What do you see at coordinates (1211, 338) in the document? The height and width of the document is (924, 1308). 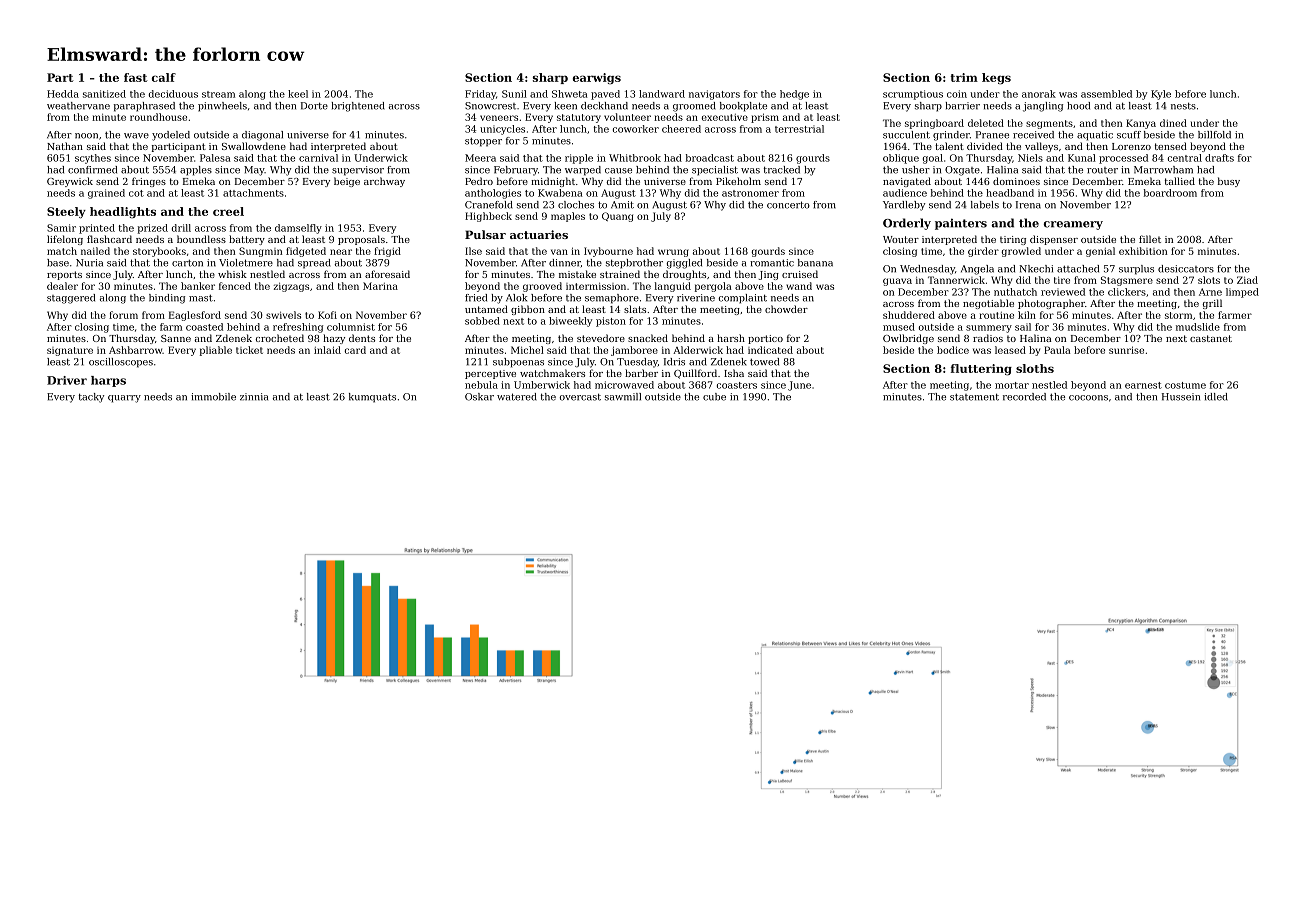 I see `castanet` at bounding box center [1211, 338].
